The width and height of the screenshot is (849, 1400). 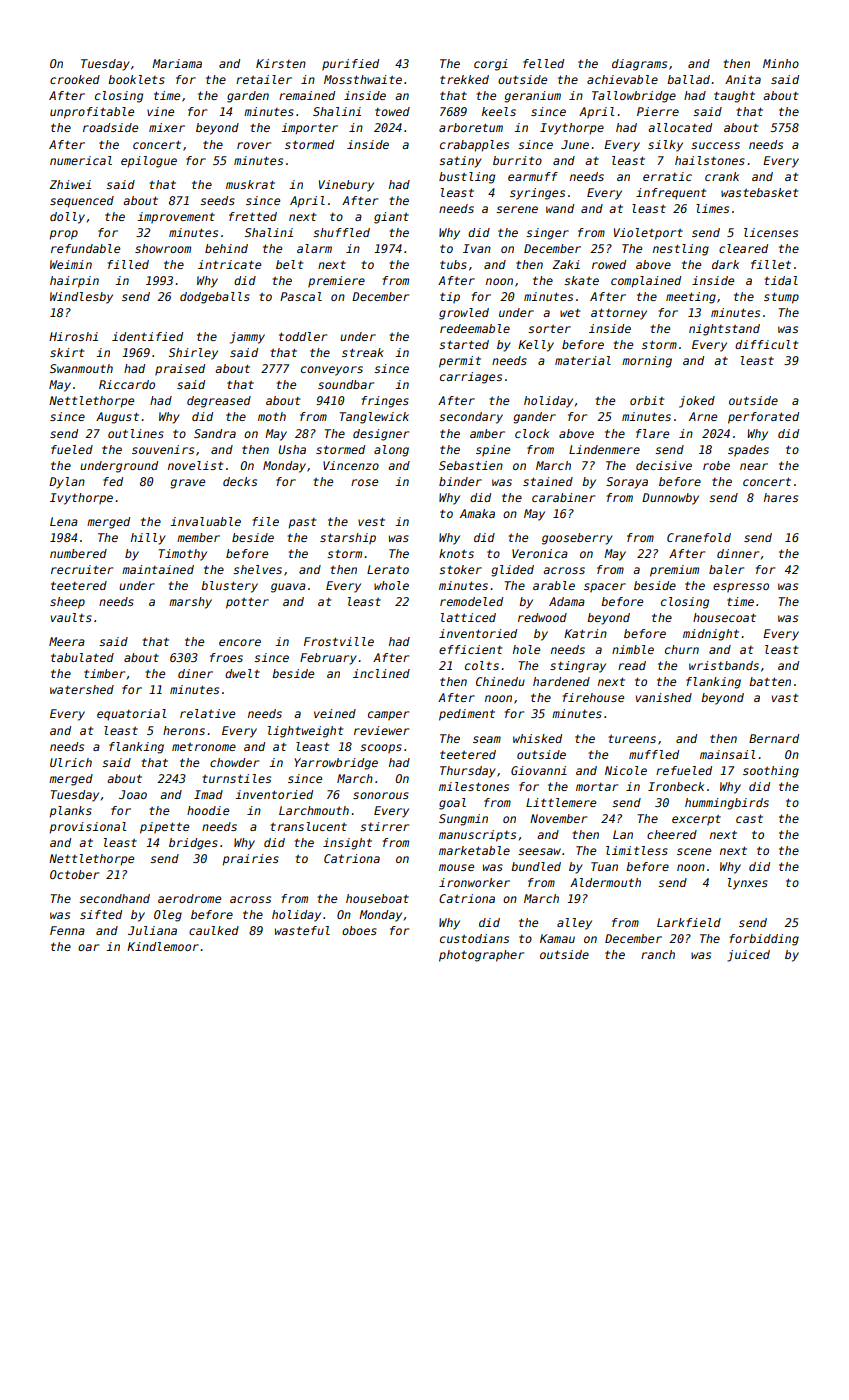 I want to click on licenses, so click(x=771, y=232).
